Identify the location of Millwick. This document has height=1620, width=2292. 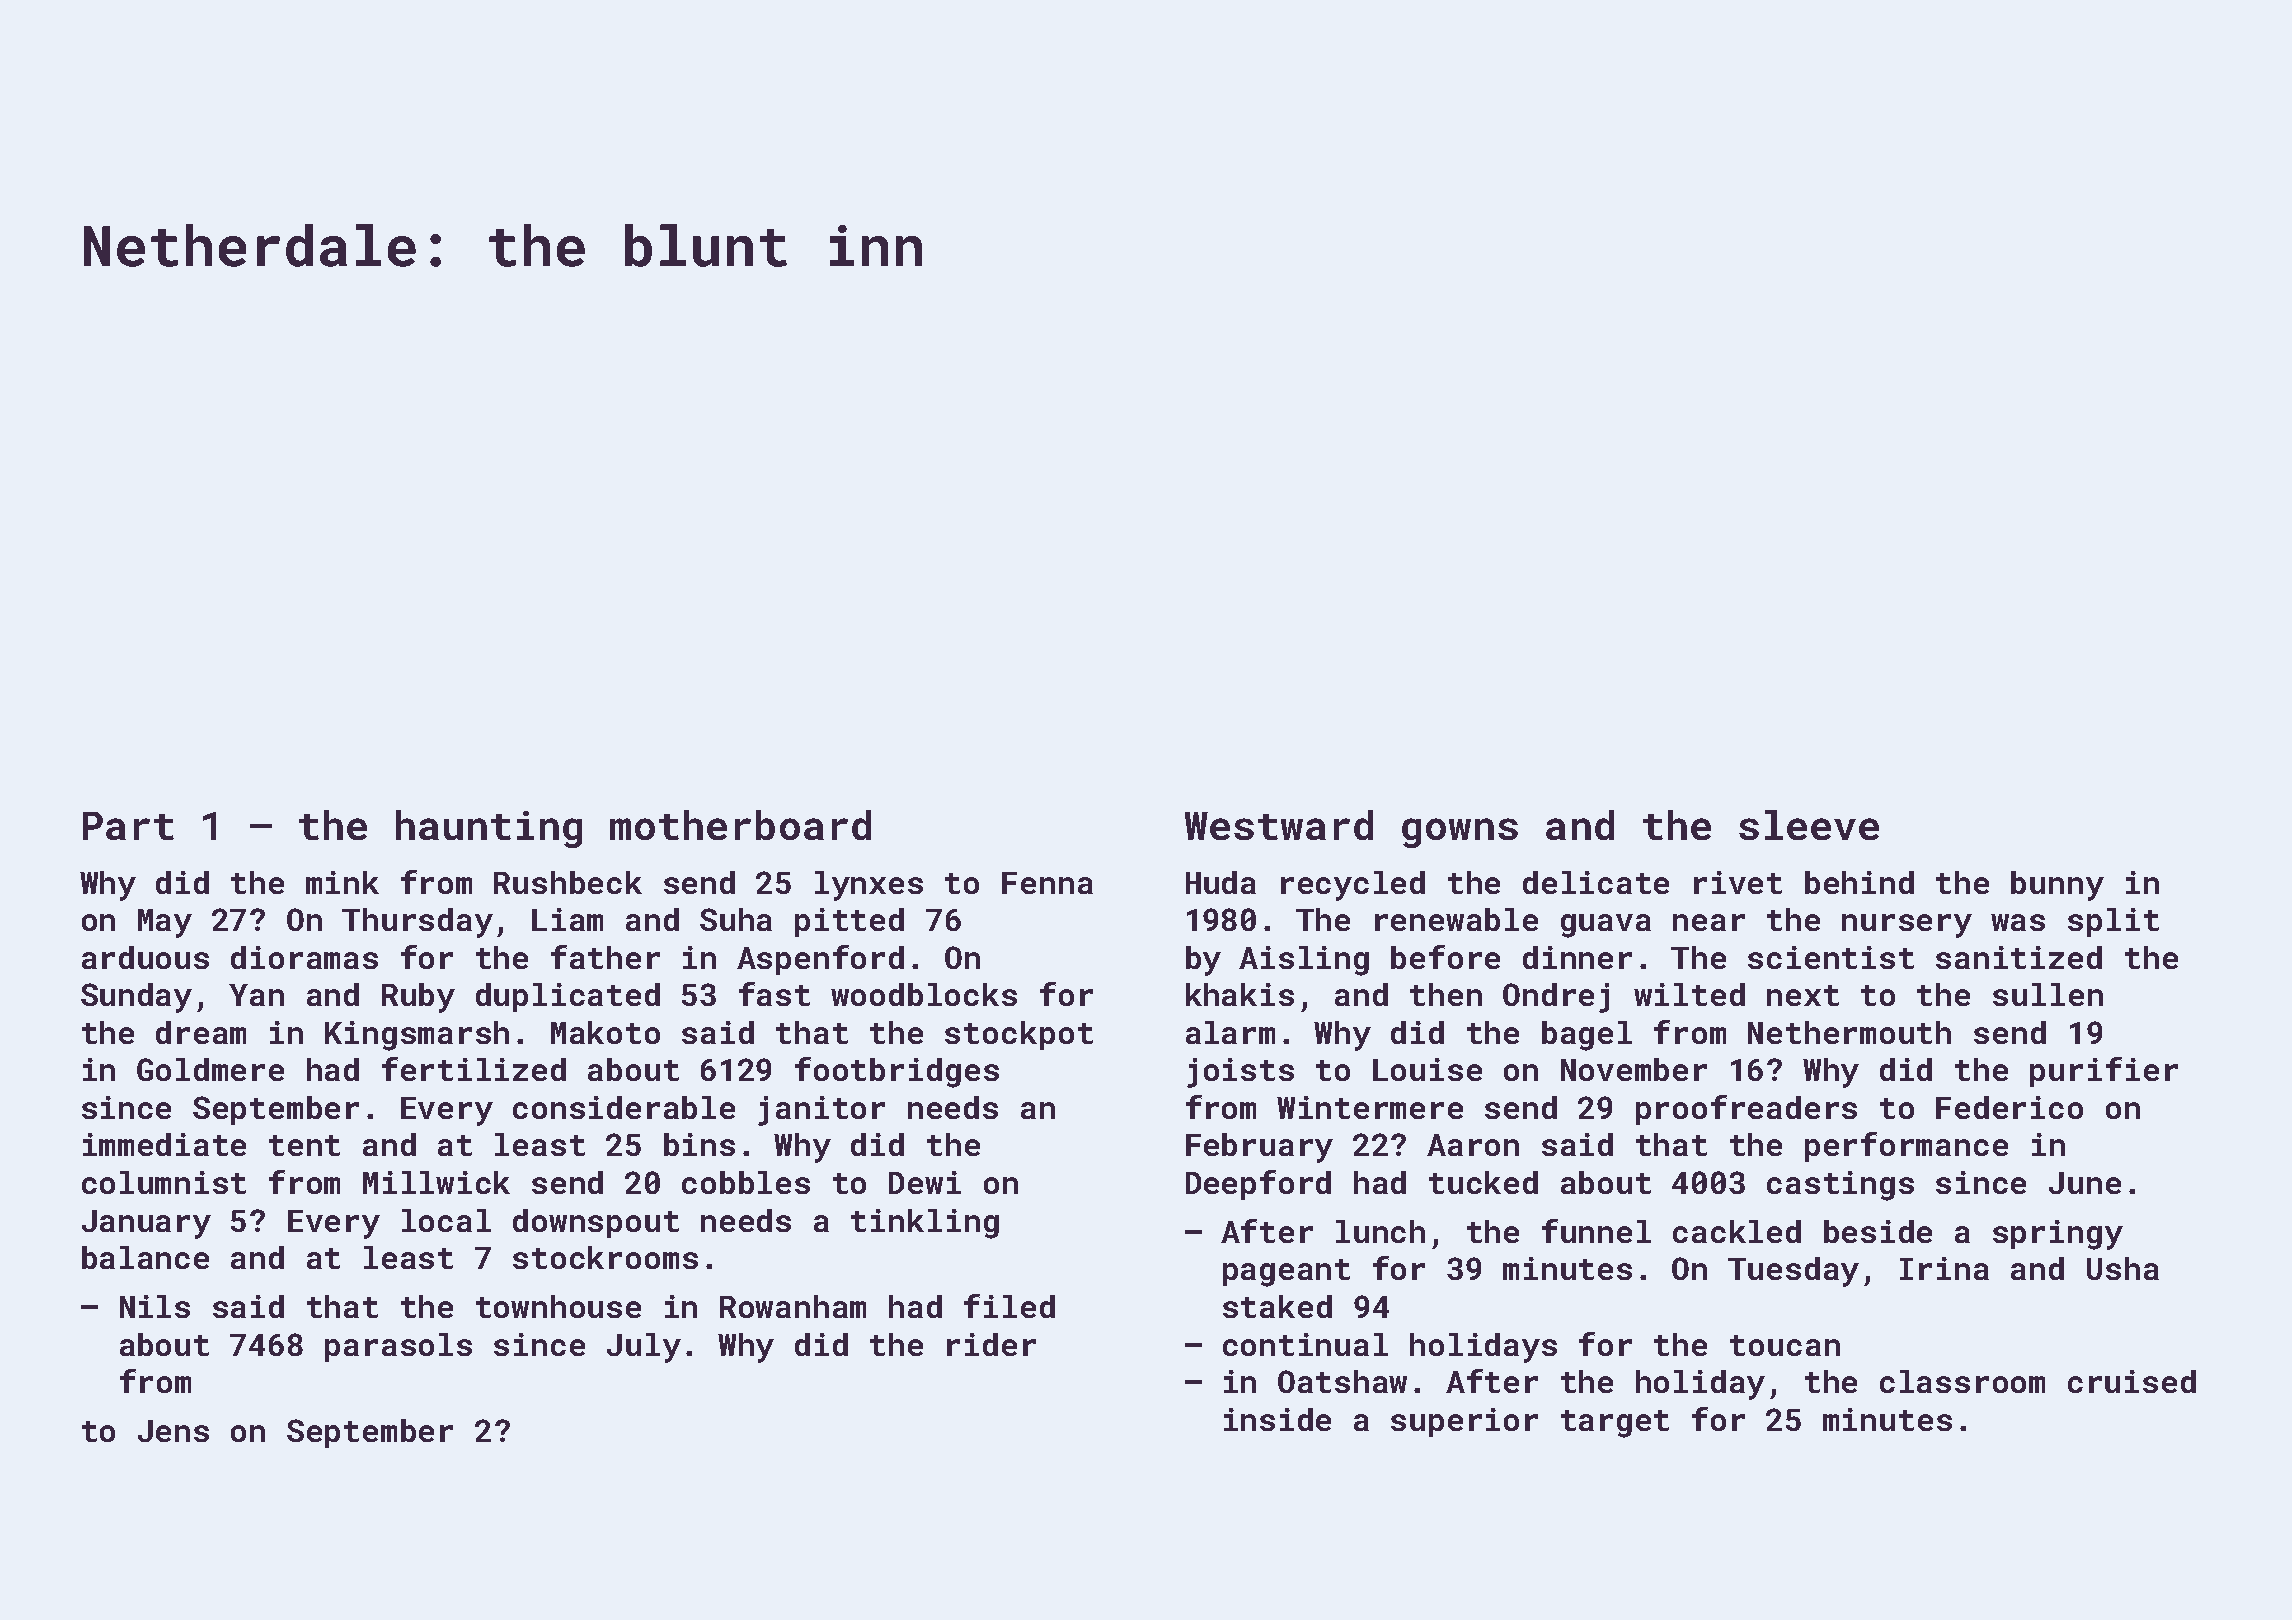
(436, 1182).
